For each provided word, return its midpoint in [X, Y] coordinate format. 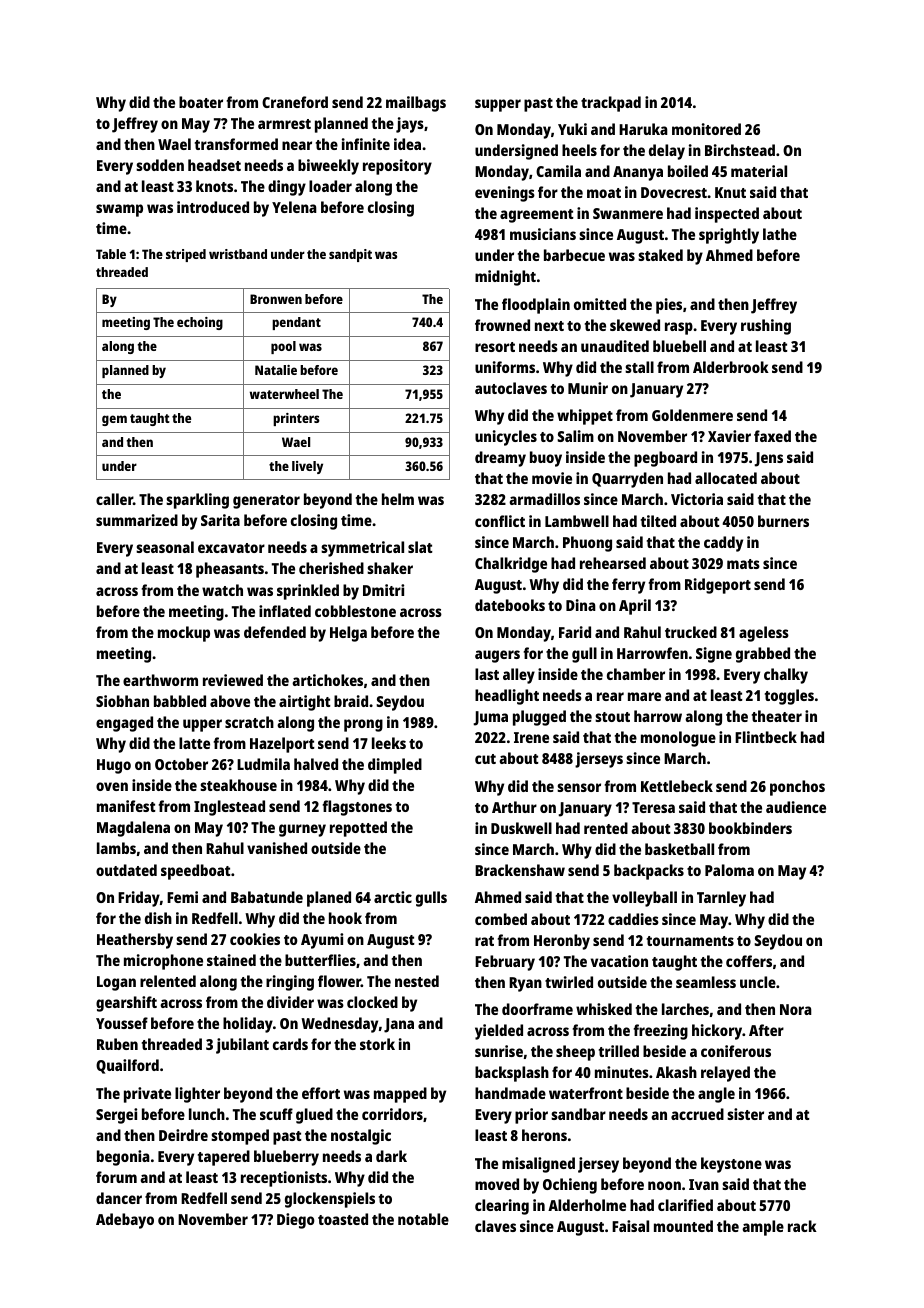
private [147, 1095]
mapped [400, 1095]
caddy [723, 544]
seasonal [165, 547]
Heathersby [135, 941]
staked [660, 255]
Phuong [587, 544]
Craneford [295, 102]
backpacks [649, 872]
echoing [200, 323]
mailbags [416, 104]
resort [495, 347]
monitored [706, 129]
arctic [393, 897]
